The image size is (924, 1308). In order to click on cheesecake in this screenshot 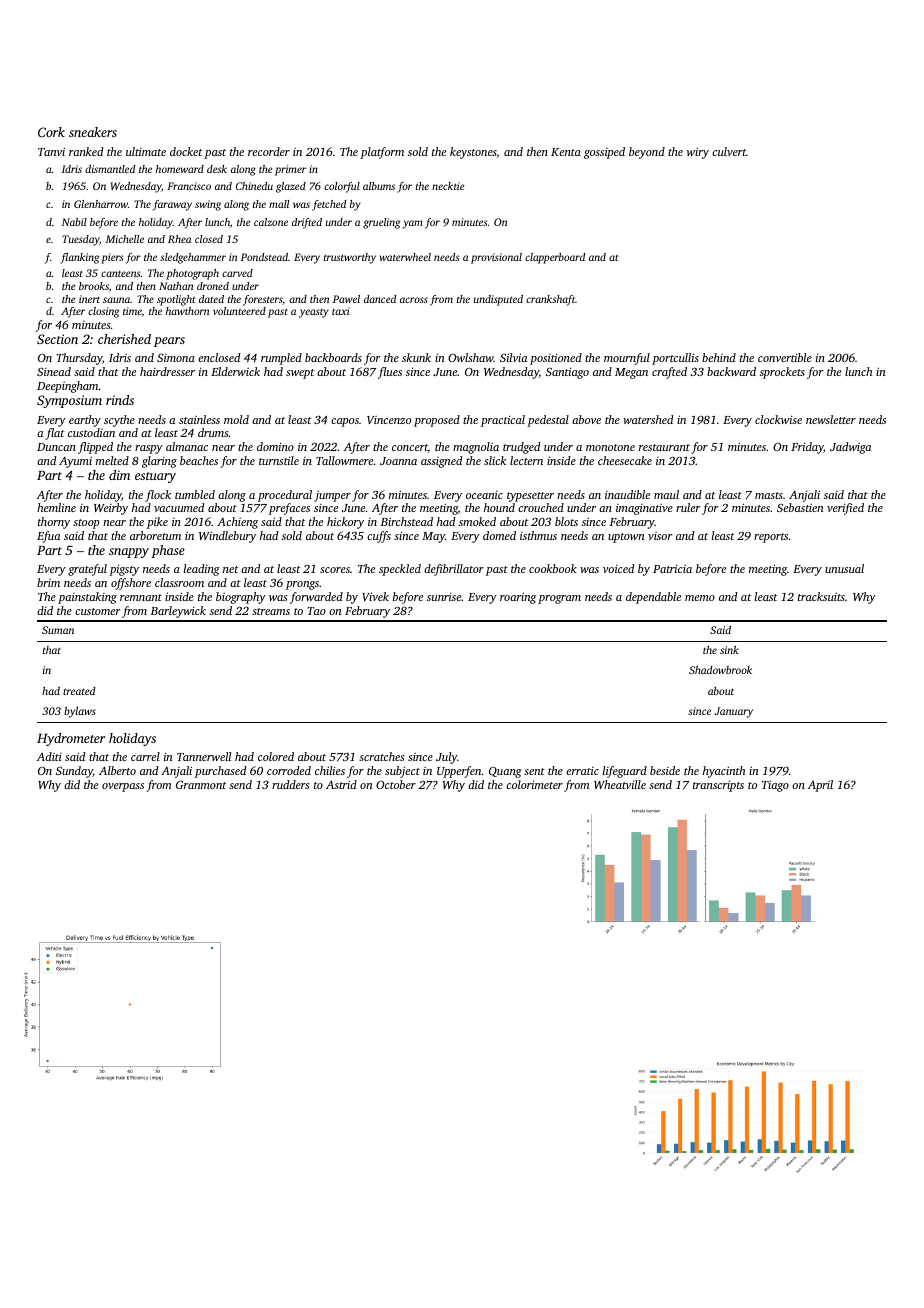, I will do `click(625, 460)`.
